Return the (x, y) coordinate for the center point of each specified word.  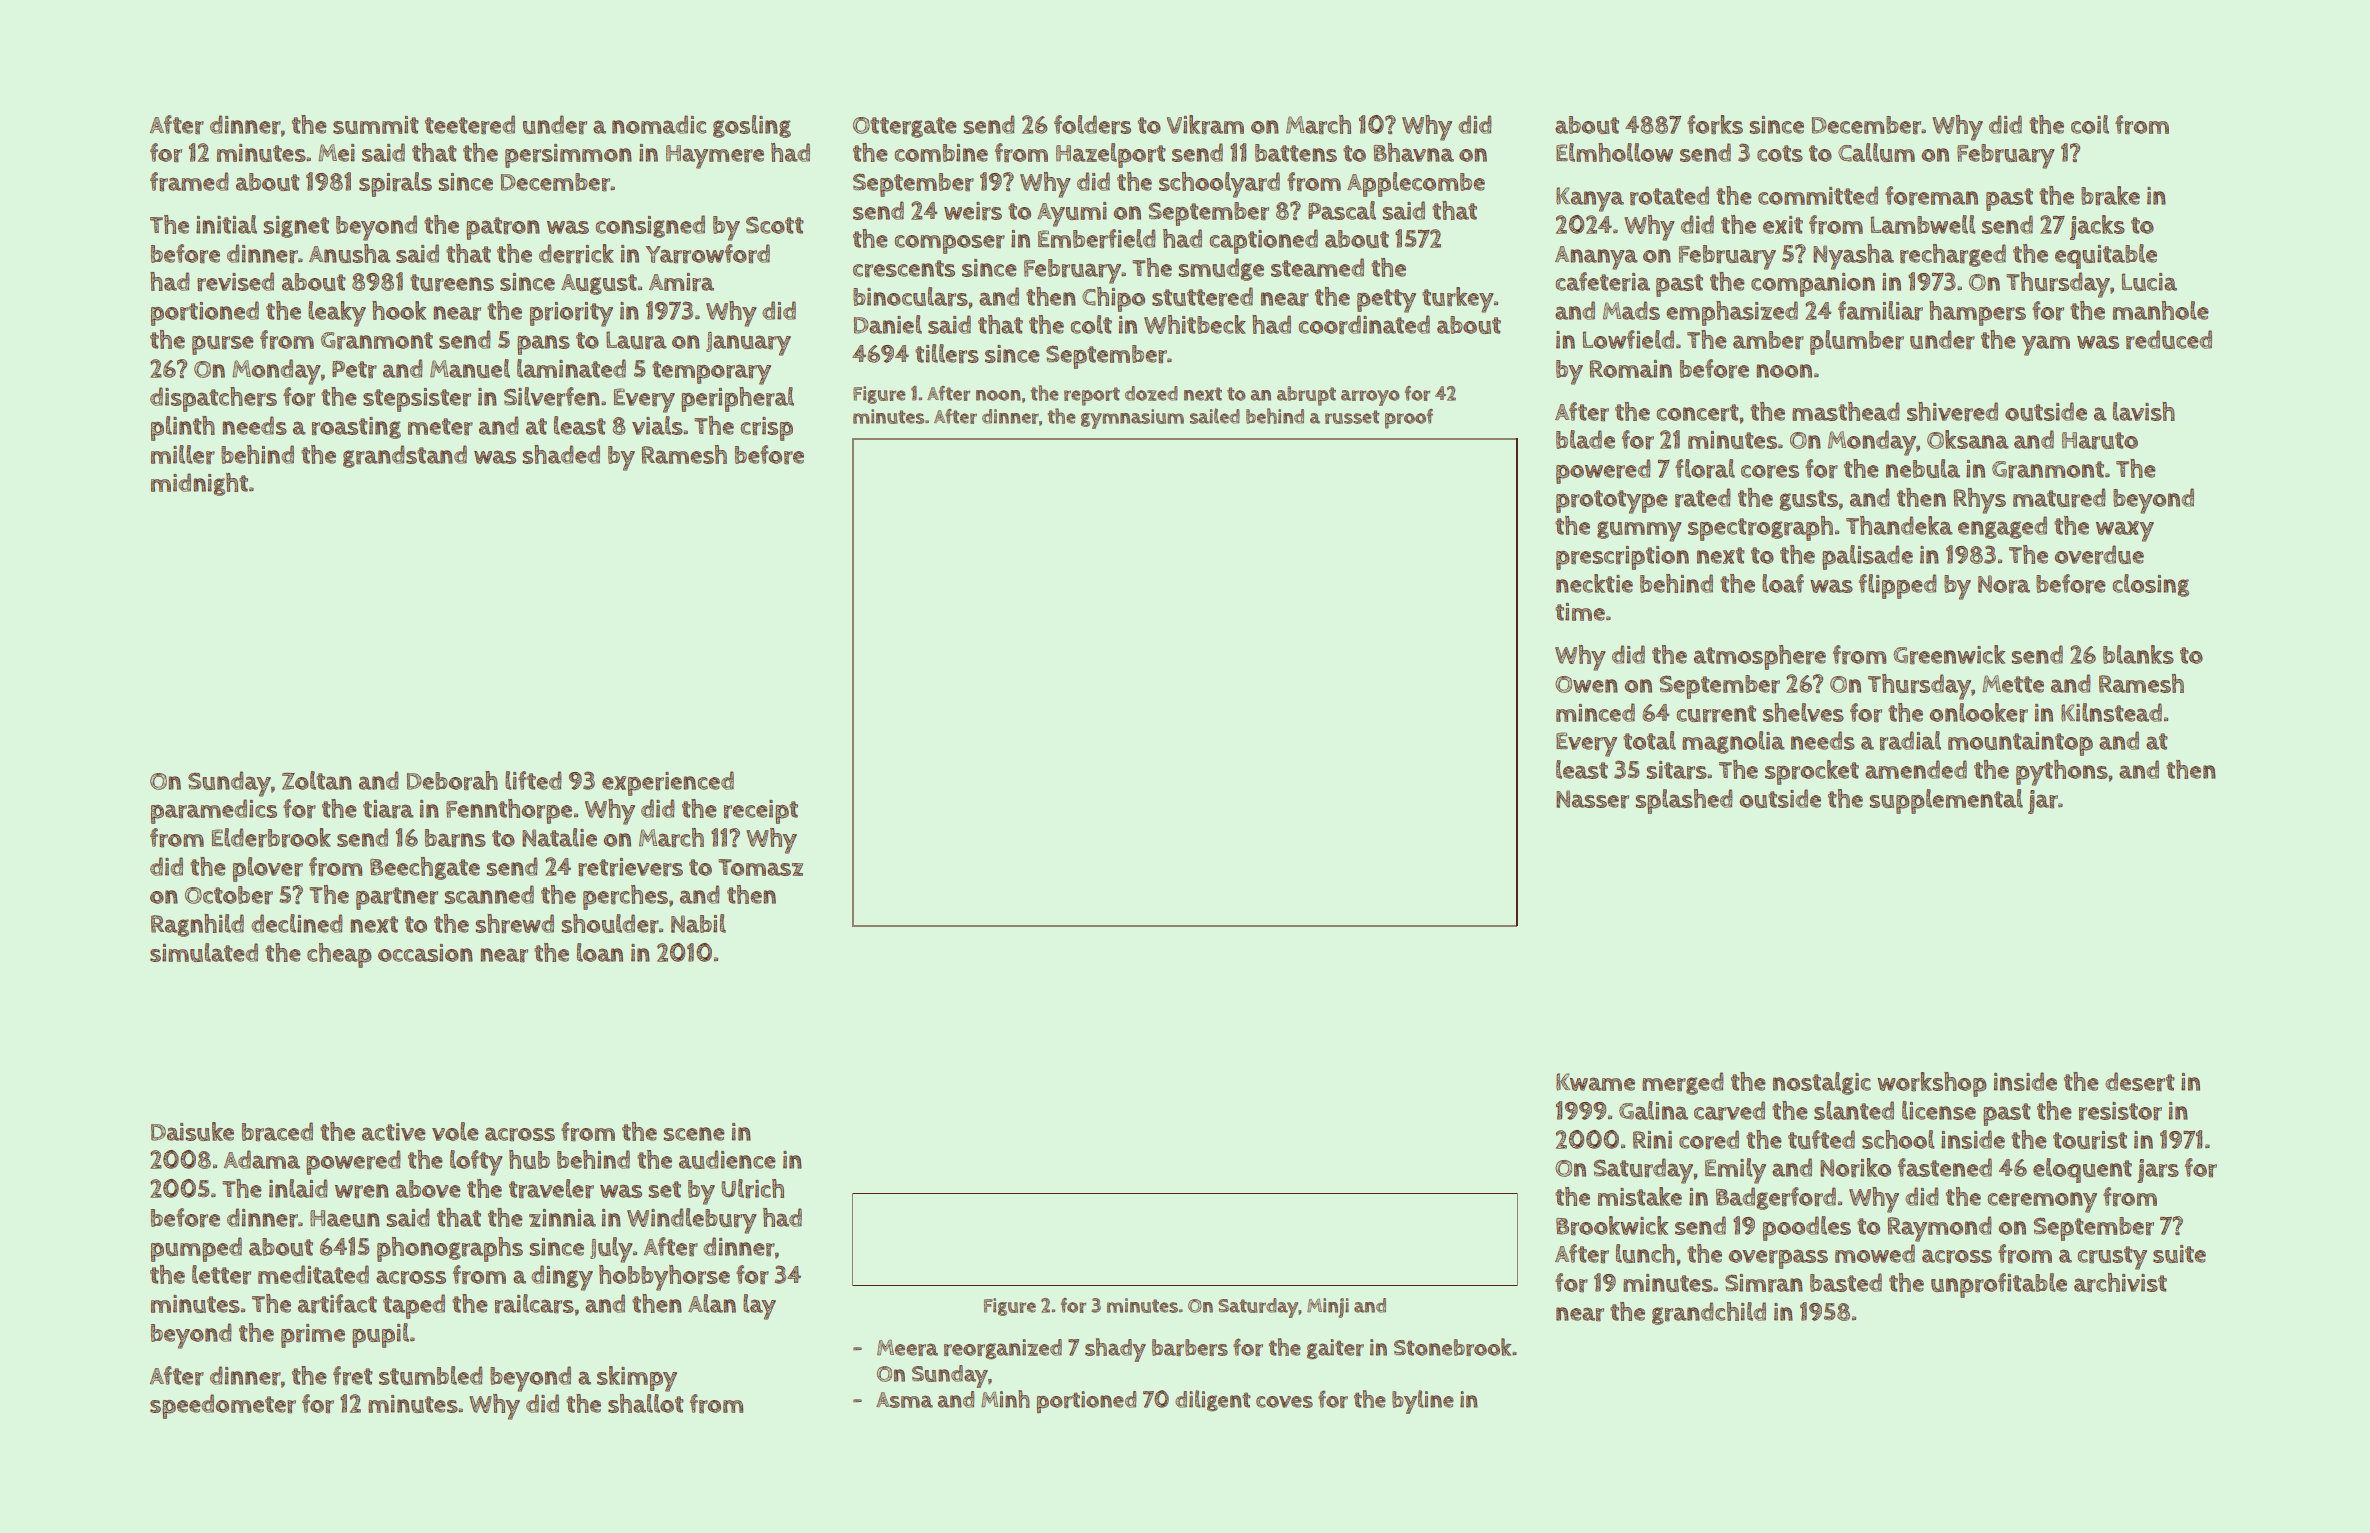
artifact (337, 1304)
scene (694, 1134)
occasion (425, 953)
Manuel (470, 368)
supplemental (1946, 801)
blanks (2138, 654)
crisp (766, 429)
